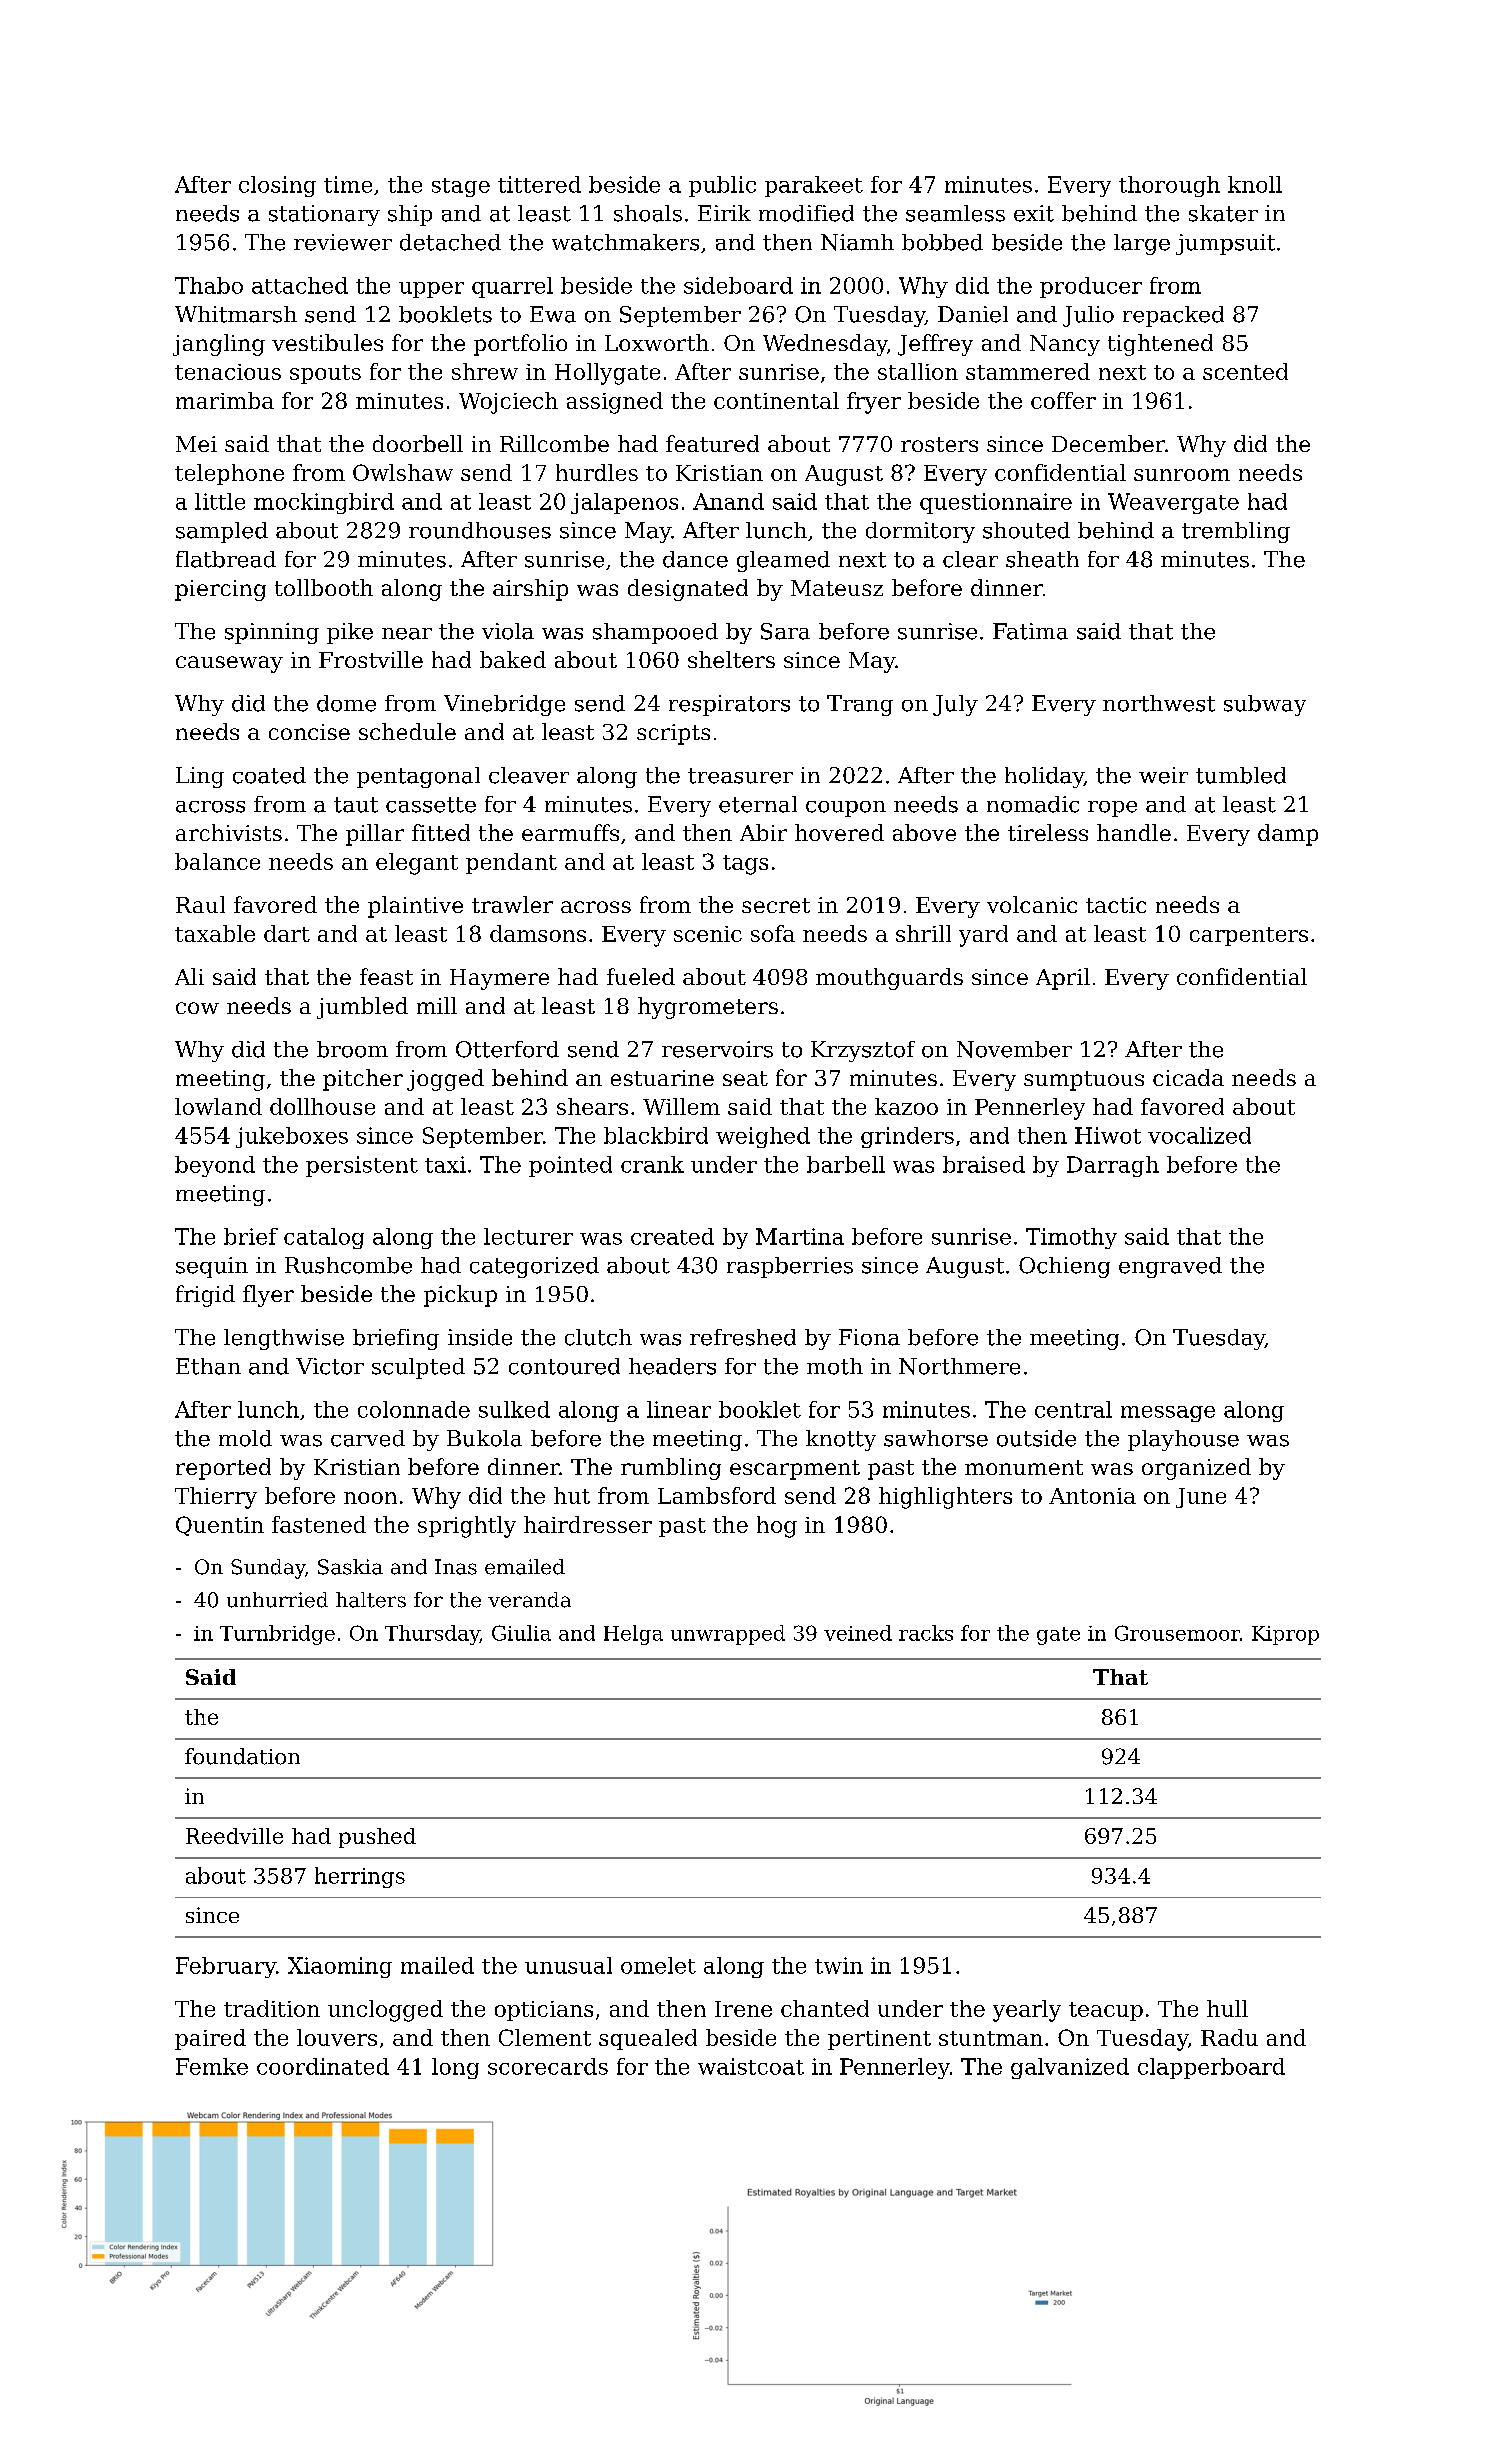 The height and width of the screenshot is (2464, 1496). I want to click on pickup, so click(460, 1296).
